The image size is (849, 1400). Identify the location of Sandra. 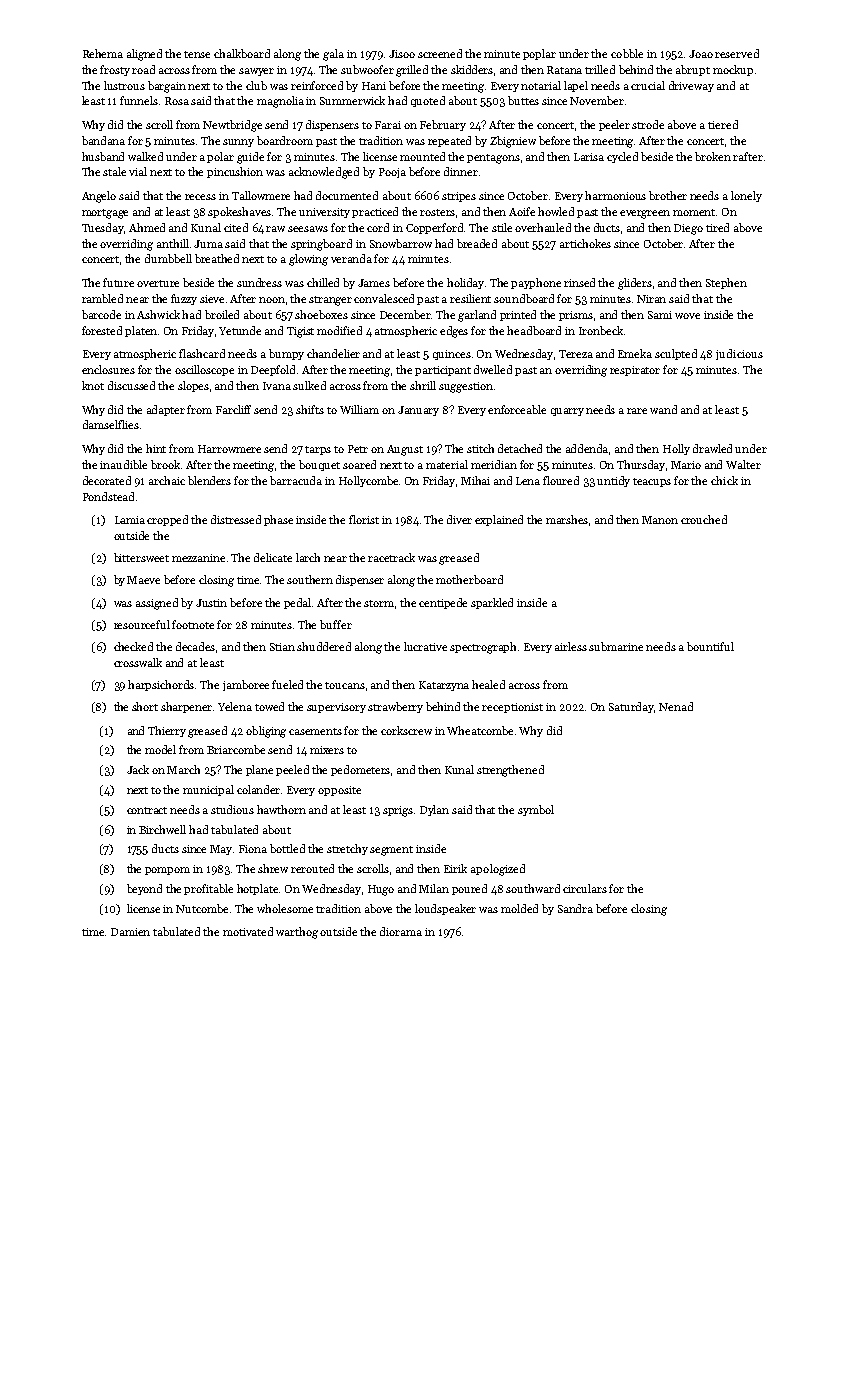
(575, 908).
